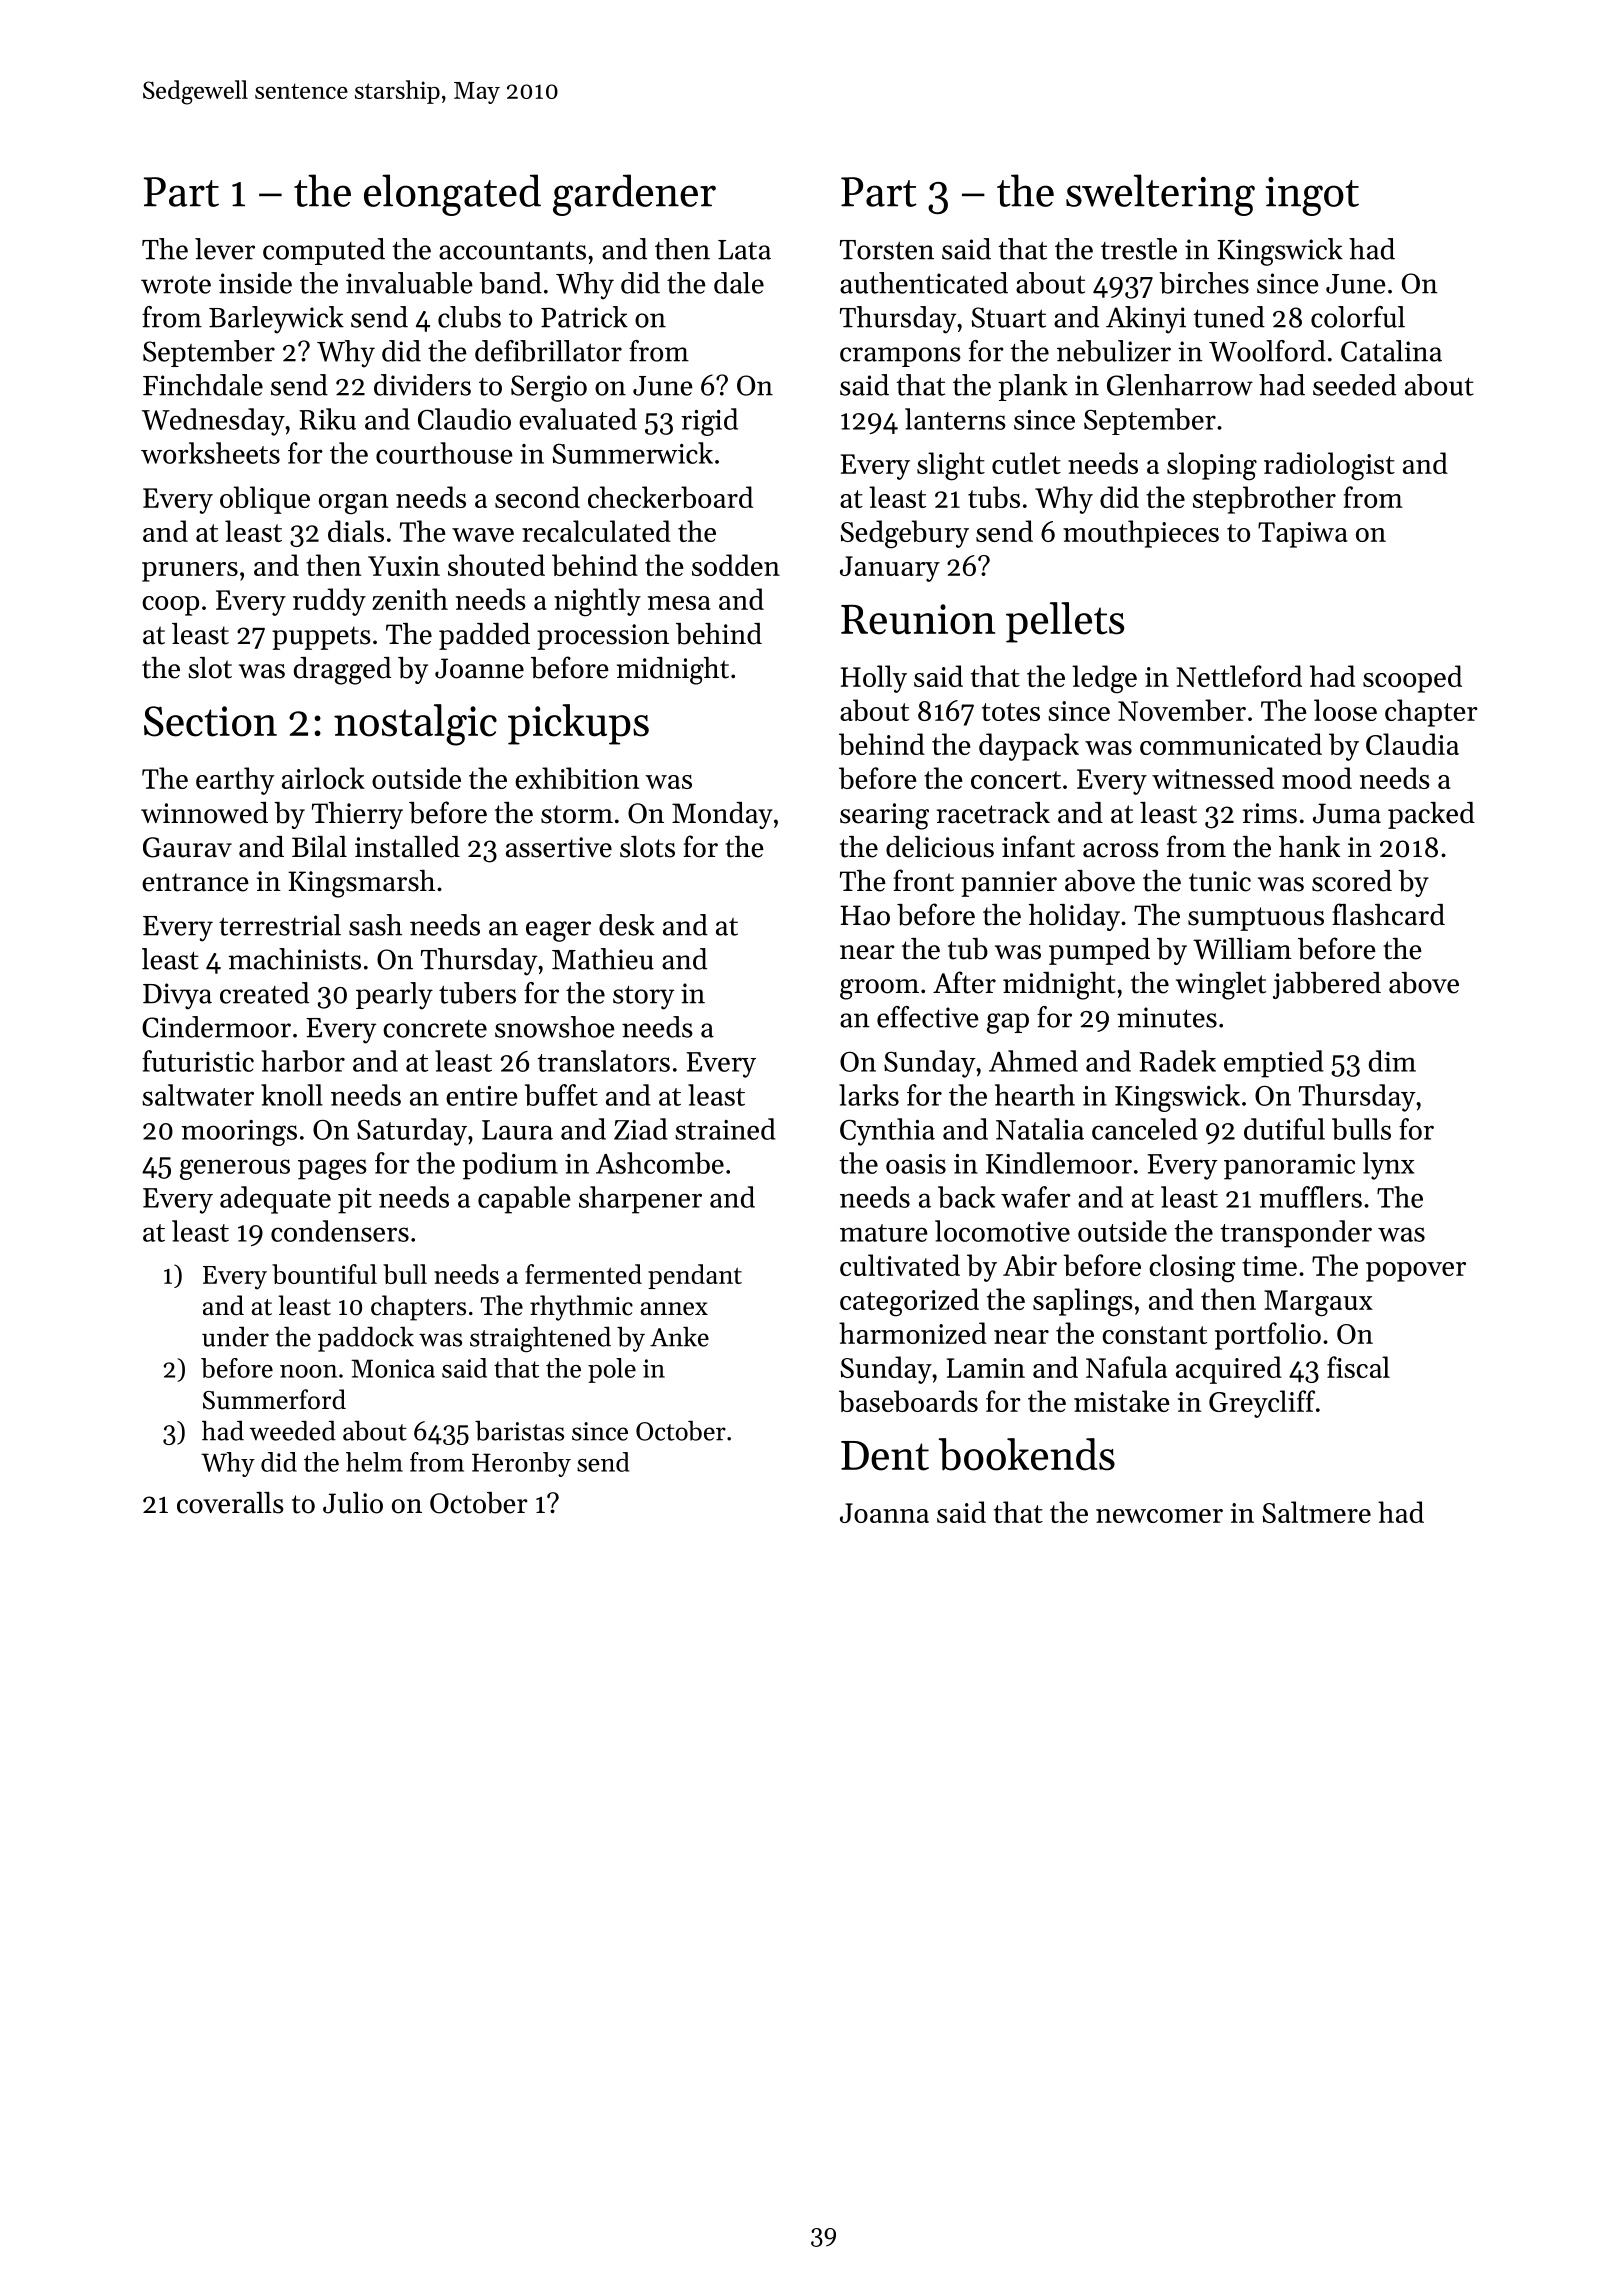 This image has width=1620, height=2292. Describe the element at coordinates (187, 847) in the image. I see `Gaurav` at that location.
